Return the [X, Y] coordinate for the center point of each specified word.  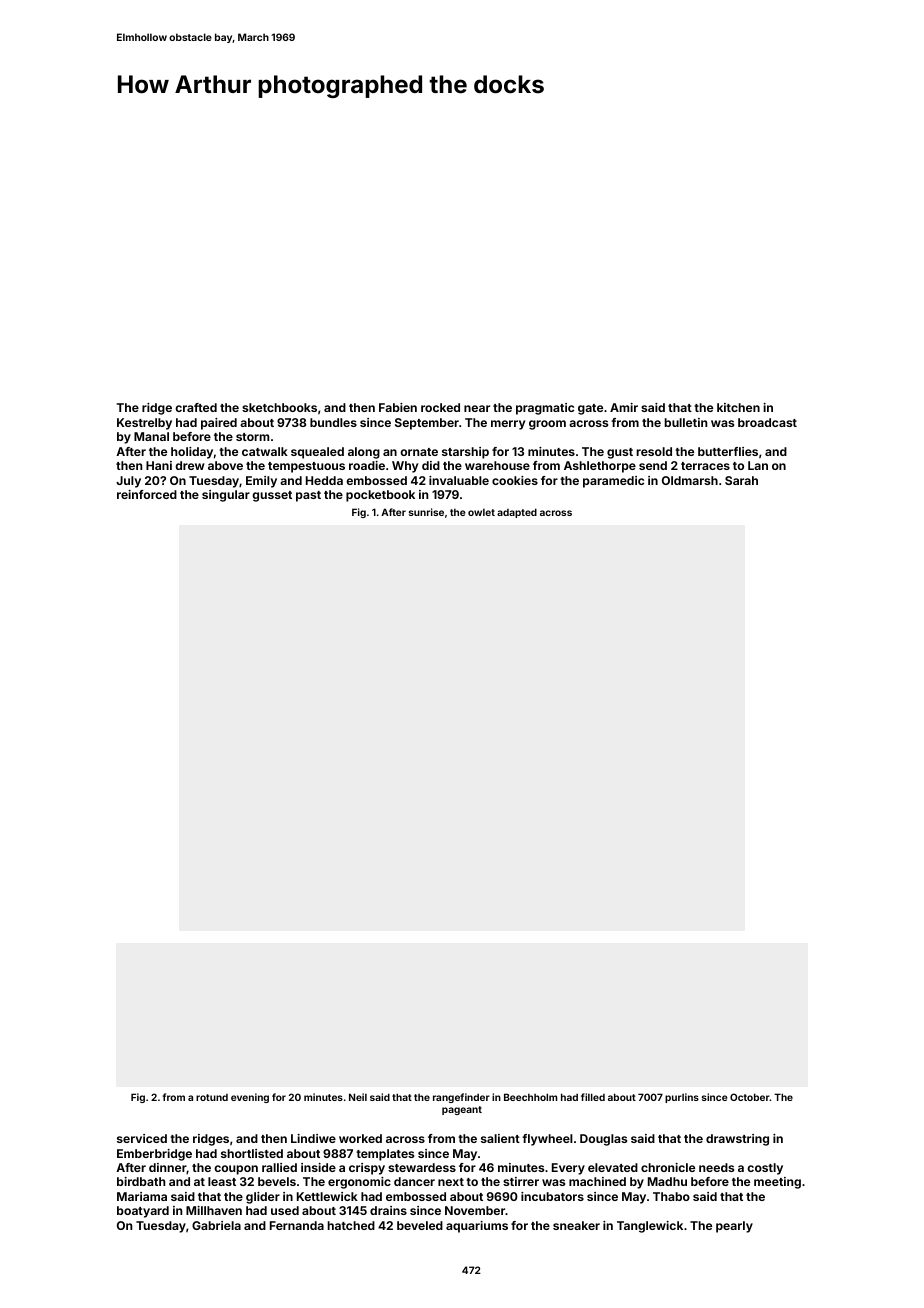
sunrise [426, 512]
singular [226, 496]
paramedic [613, 482]
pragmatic [545, 409]
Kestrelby [144, 424]
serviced [142, 1138]
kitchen [738, 407]
